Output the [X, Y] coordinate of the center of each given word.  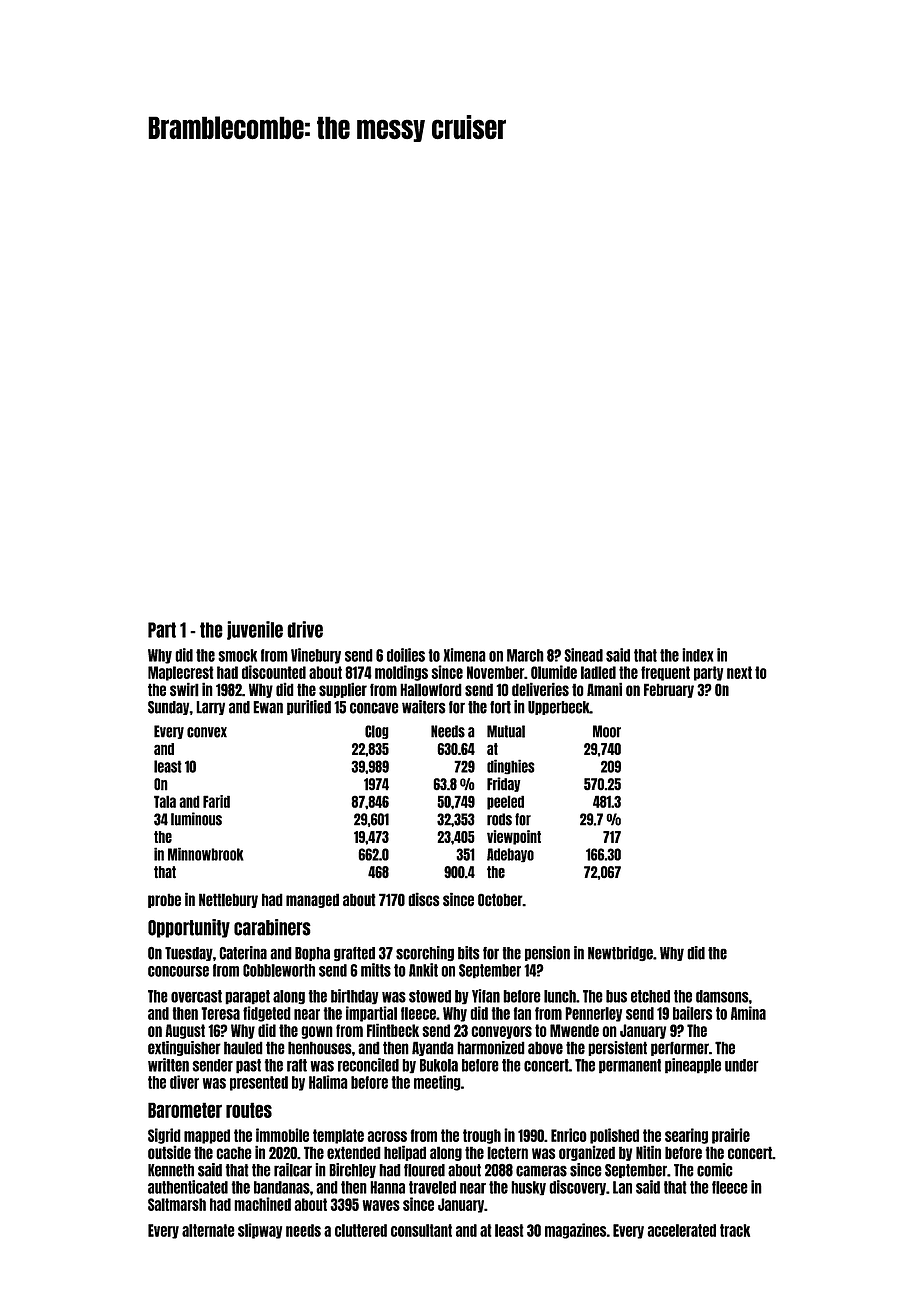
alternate [208, 1230]
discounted [274, 672]
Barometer [185, 1110]
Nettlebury [228, 900]
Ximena [464, 655]
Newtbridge [620, 953]
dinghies [511, 767]
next [739, 672]
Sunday [169, 708]
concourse [178, 971]
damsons [722, 996]
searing [686, 1136]
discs [424, 899]
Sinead [583, 655]
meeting [437, 1083]
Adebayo [510, 855]
